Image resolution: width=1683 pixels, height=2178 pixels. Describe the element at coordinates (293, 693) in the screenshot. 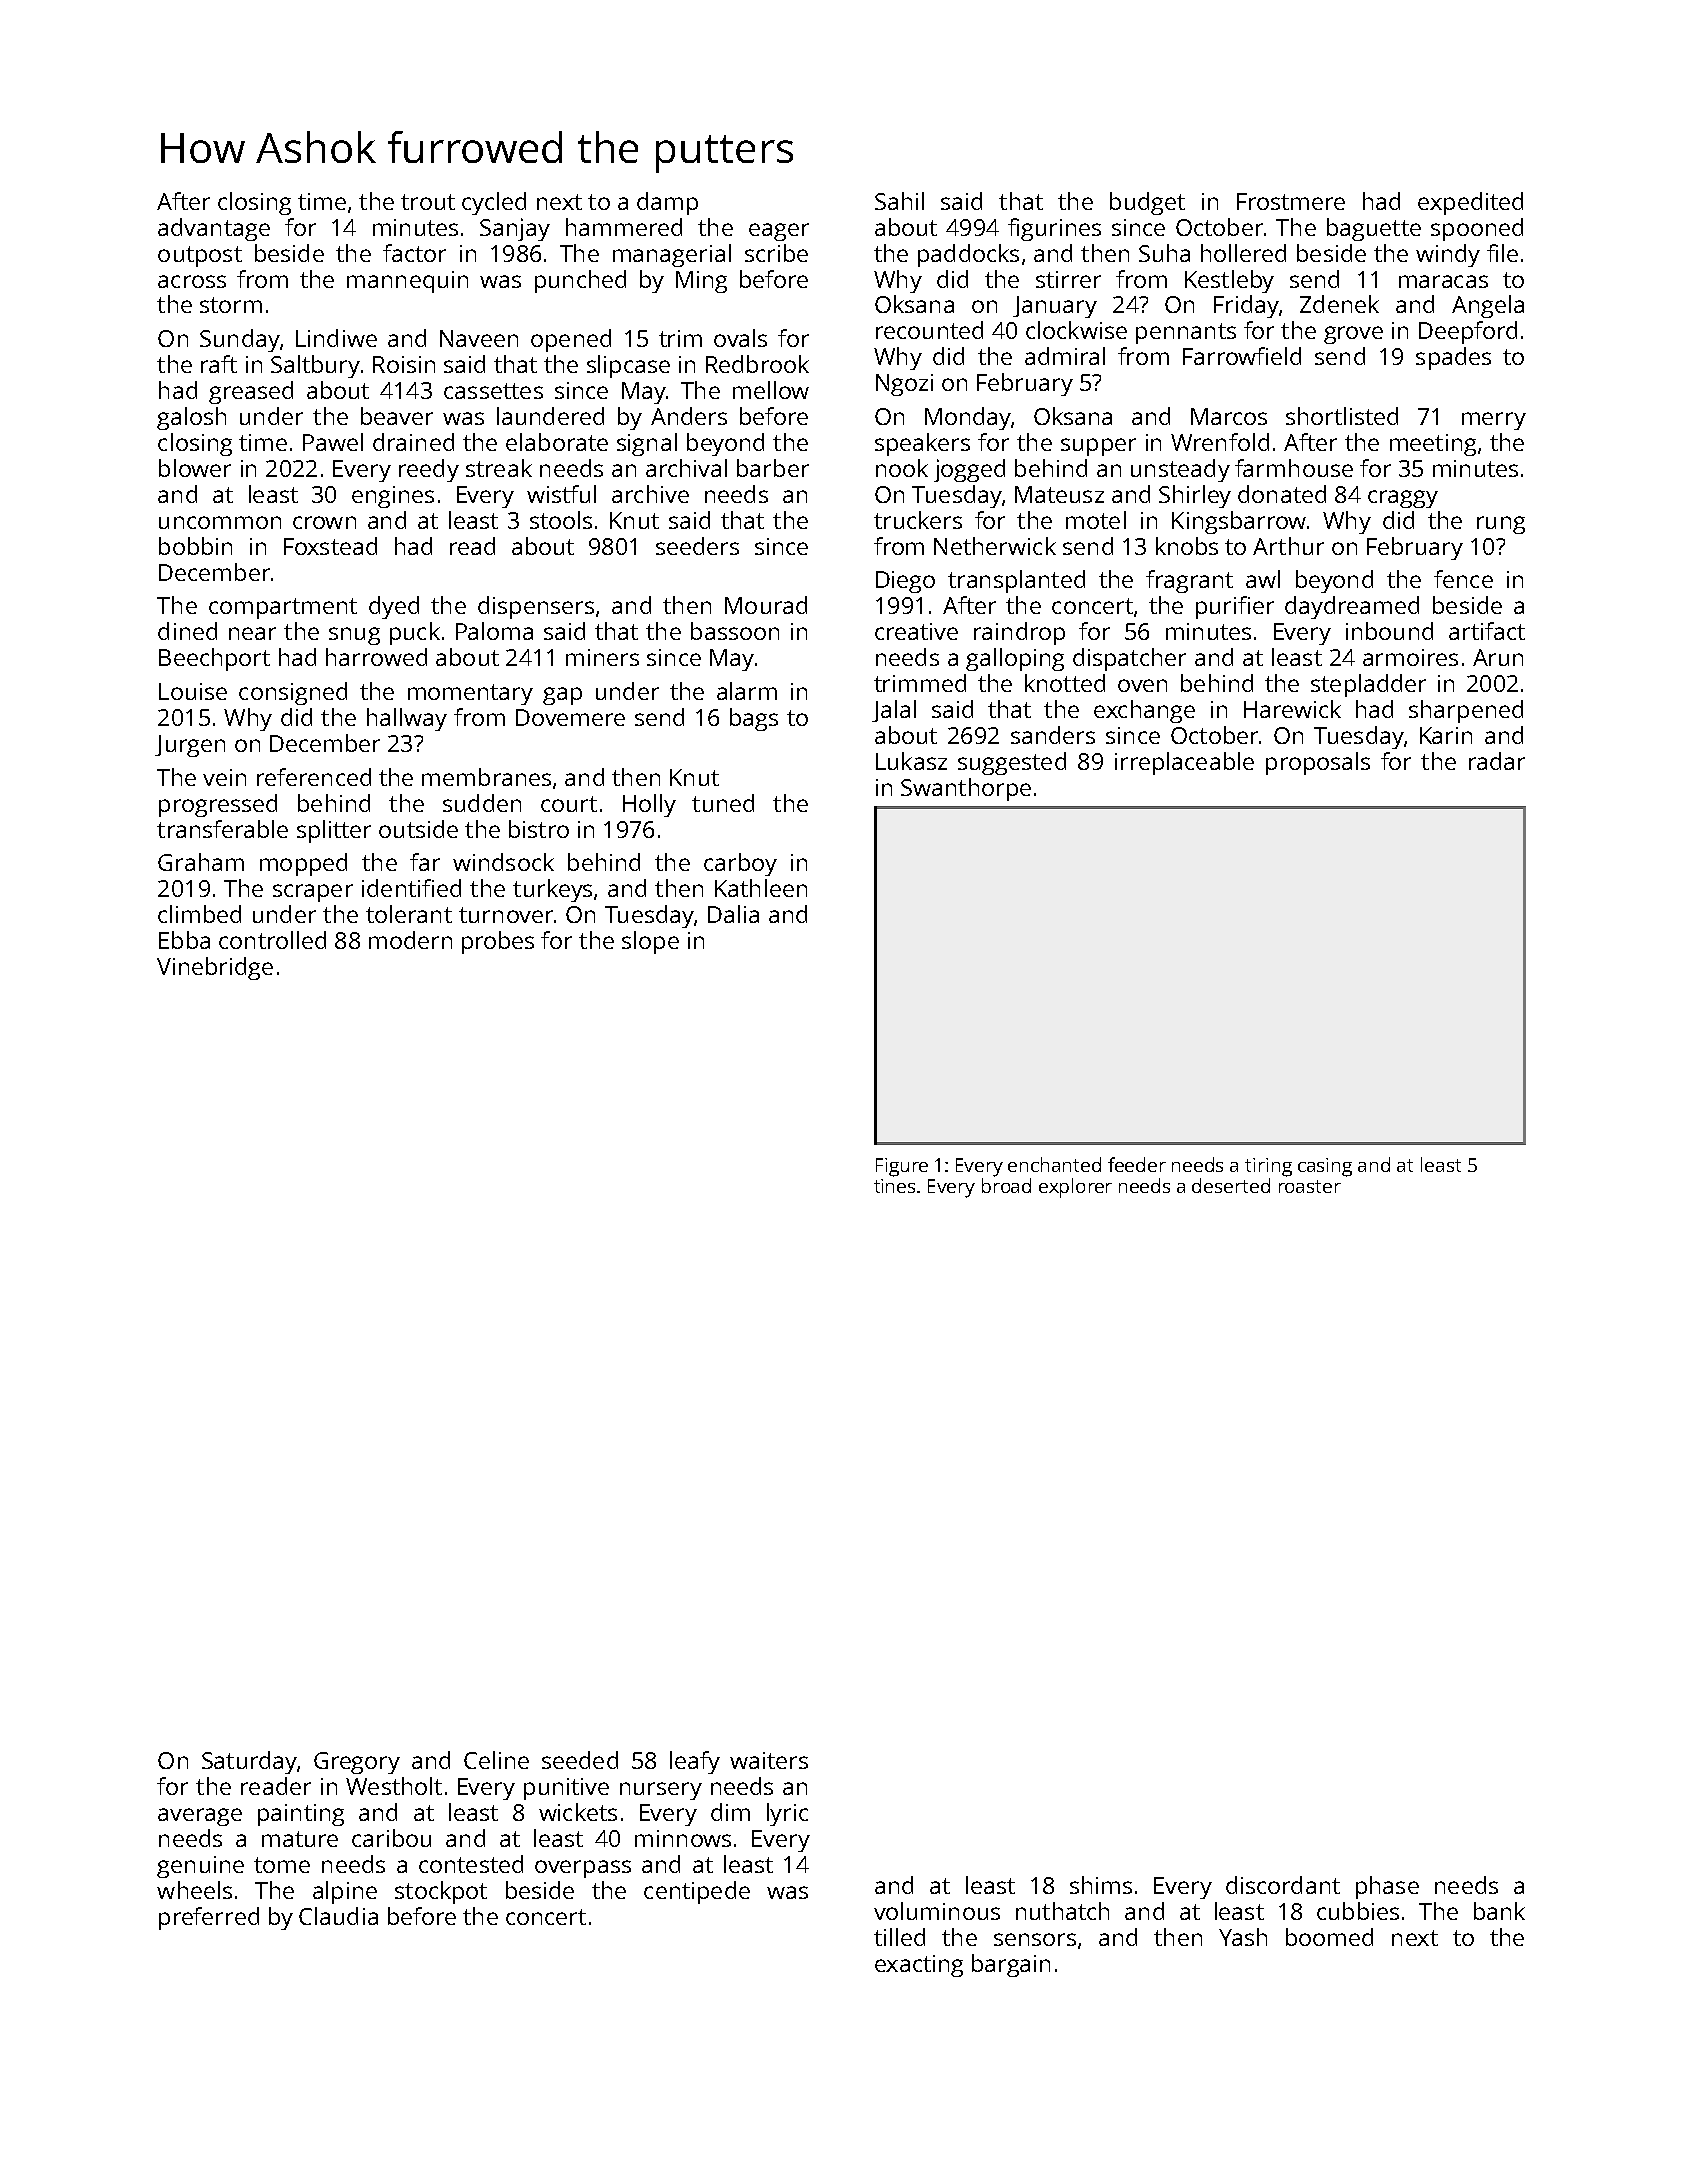

I see `consigned` at that location.
